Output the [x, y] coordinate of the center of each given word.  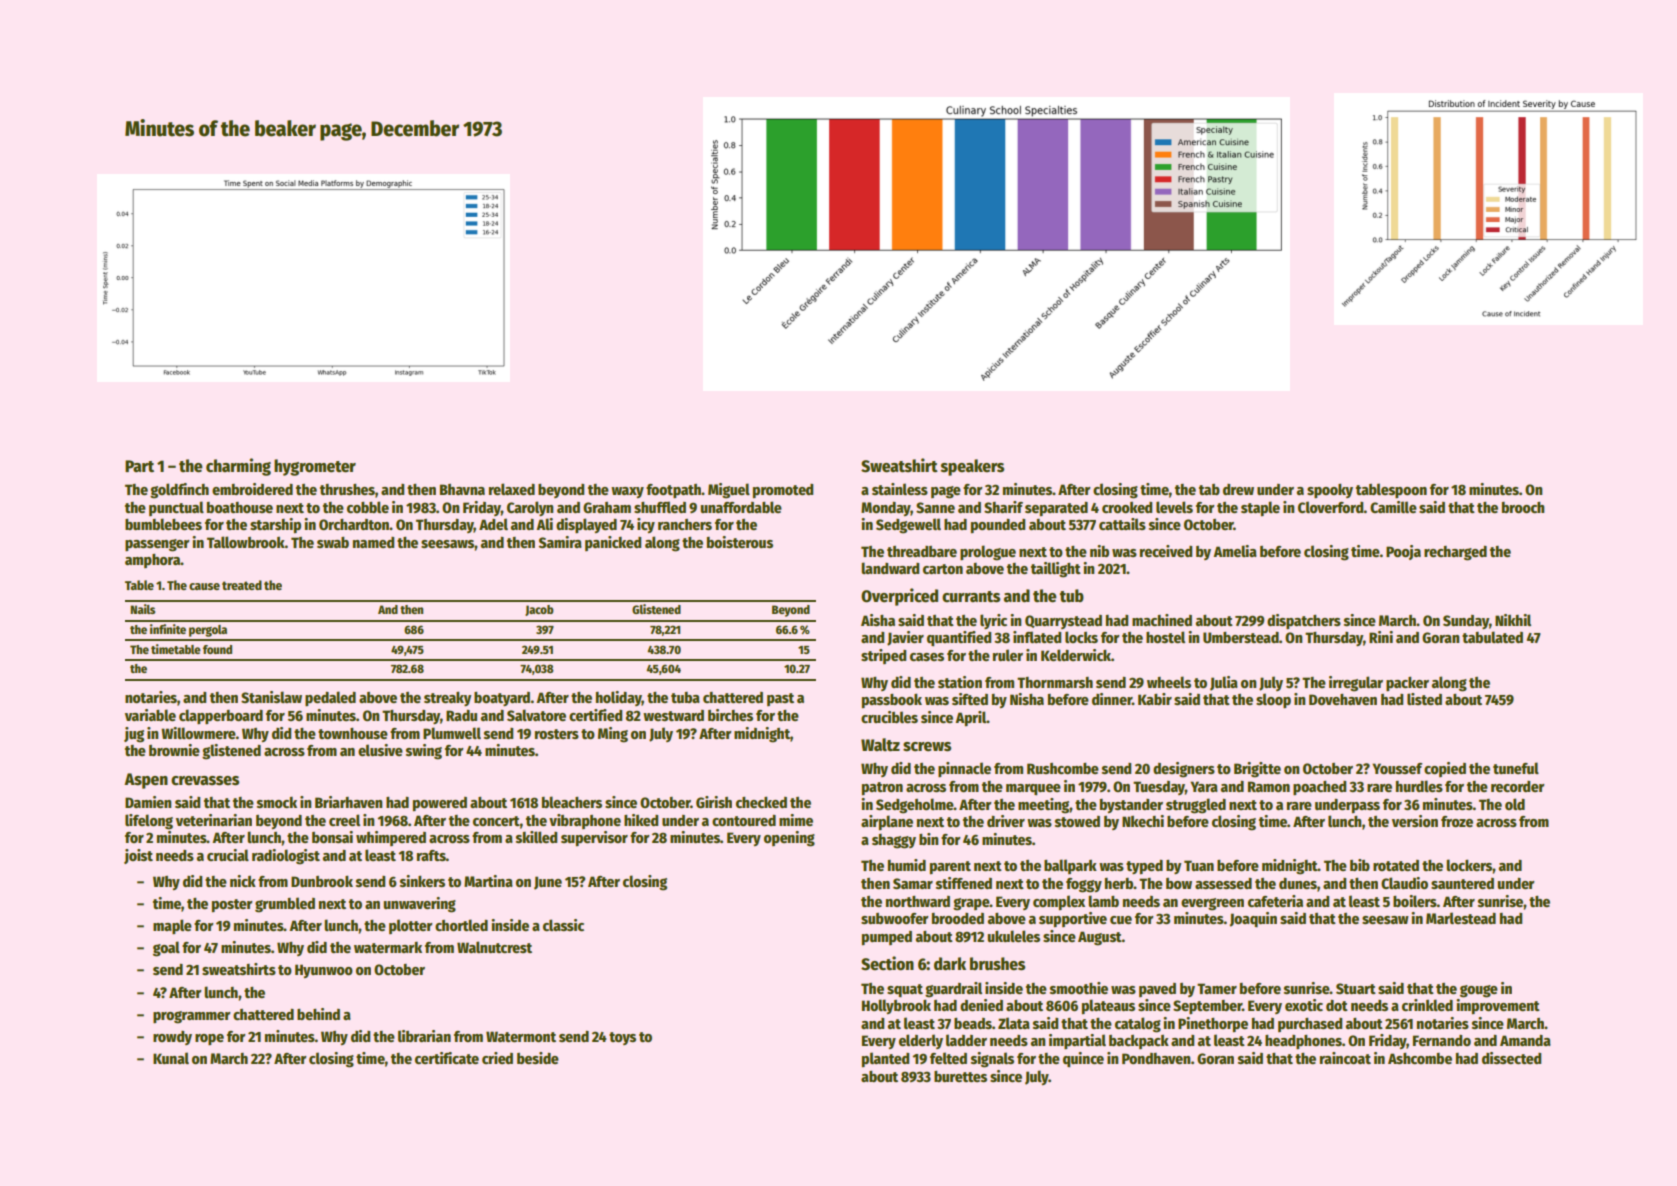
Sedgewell [908, 526]
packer [1407, 683]
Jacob [539, 610]
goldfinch [179, 491]
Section [887, 963]
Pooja [1403, 552]
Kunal [171, 1058]
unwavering [419, 905]
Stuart [1356, 988]
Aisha [878, 620]
